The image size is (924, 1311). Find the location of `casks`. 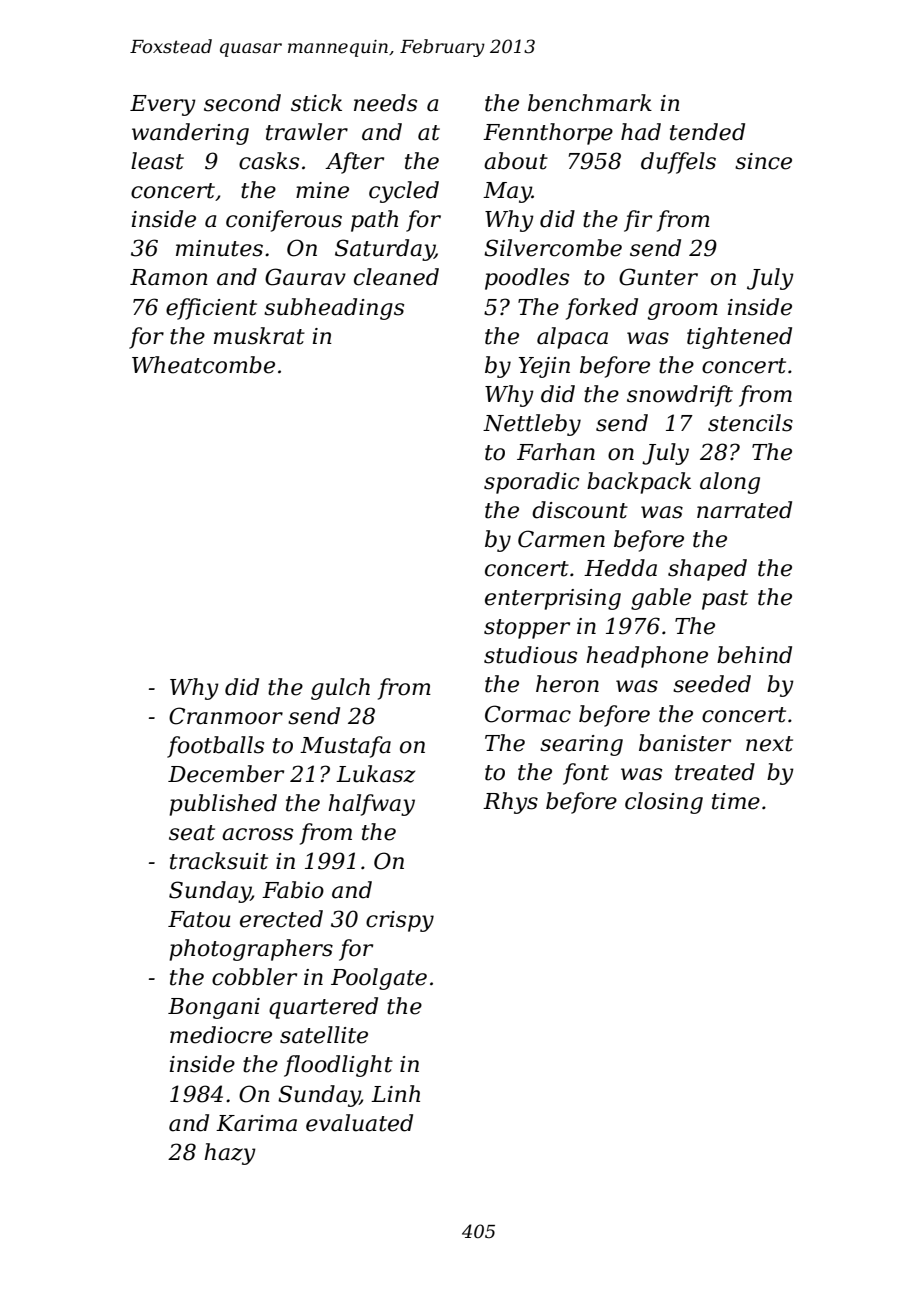

casks is located at coordinates (269, 161).
